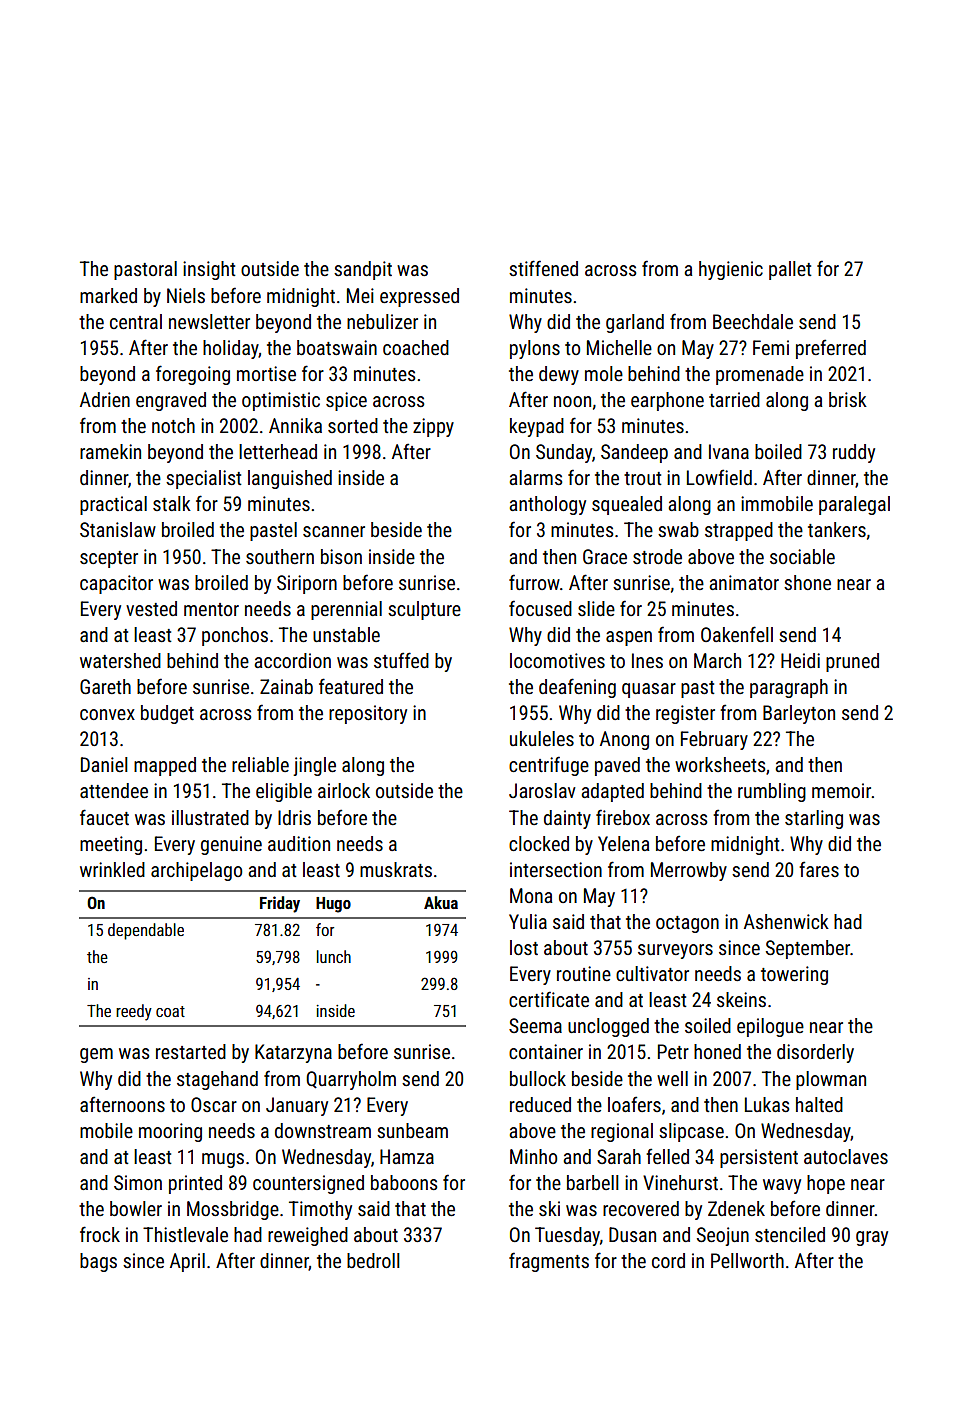 The height and width of the image is (1412, 975). What do you see at coordinates (815, 1053) in the image?
I see `disorderly` at bounding box center [815, 1053].
